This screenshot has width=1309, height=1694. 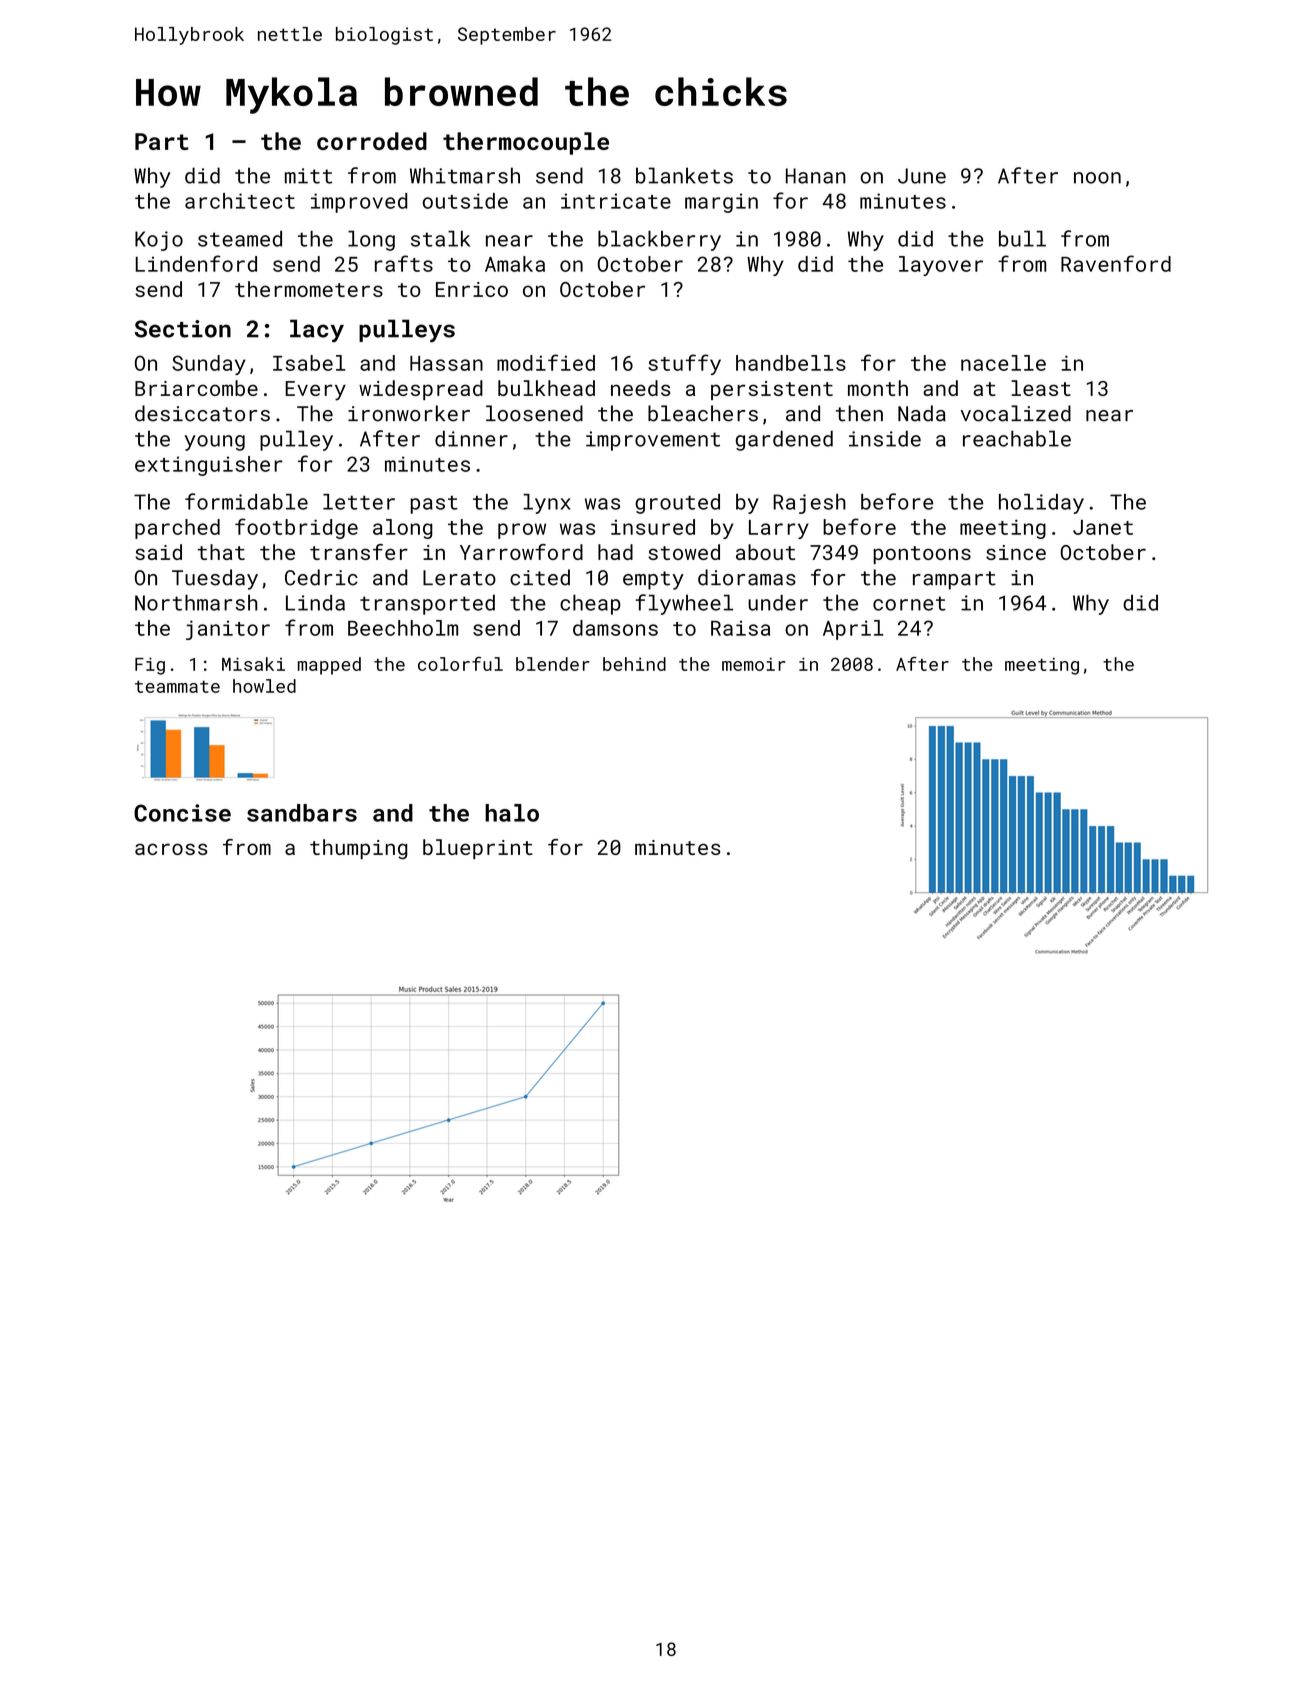 What do you see at coordinates (684, 175) in the screenshot?
I see `blankets` at bounding box center [684, 175].
